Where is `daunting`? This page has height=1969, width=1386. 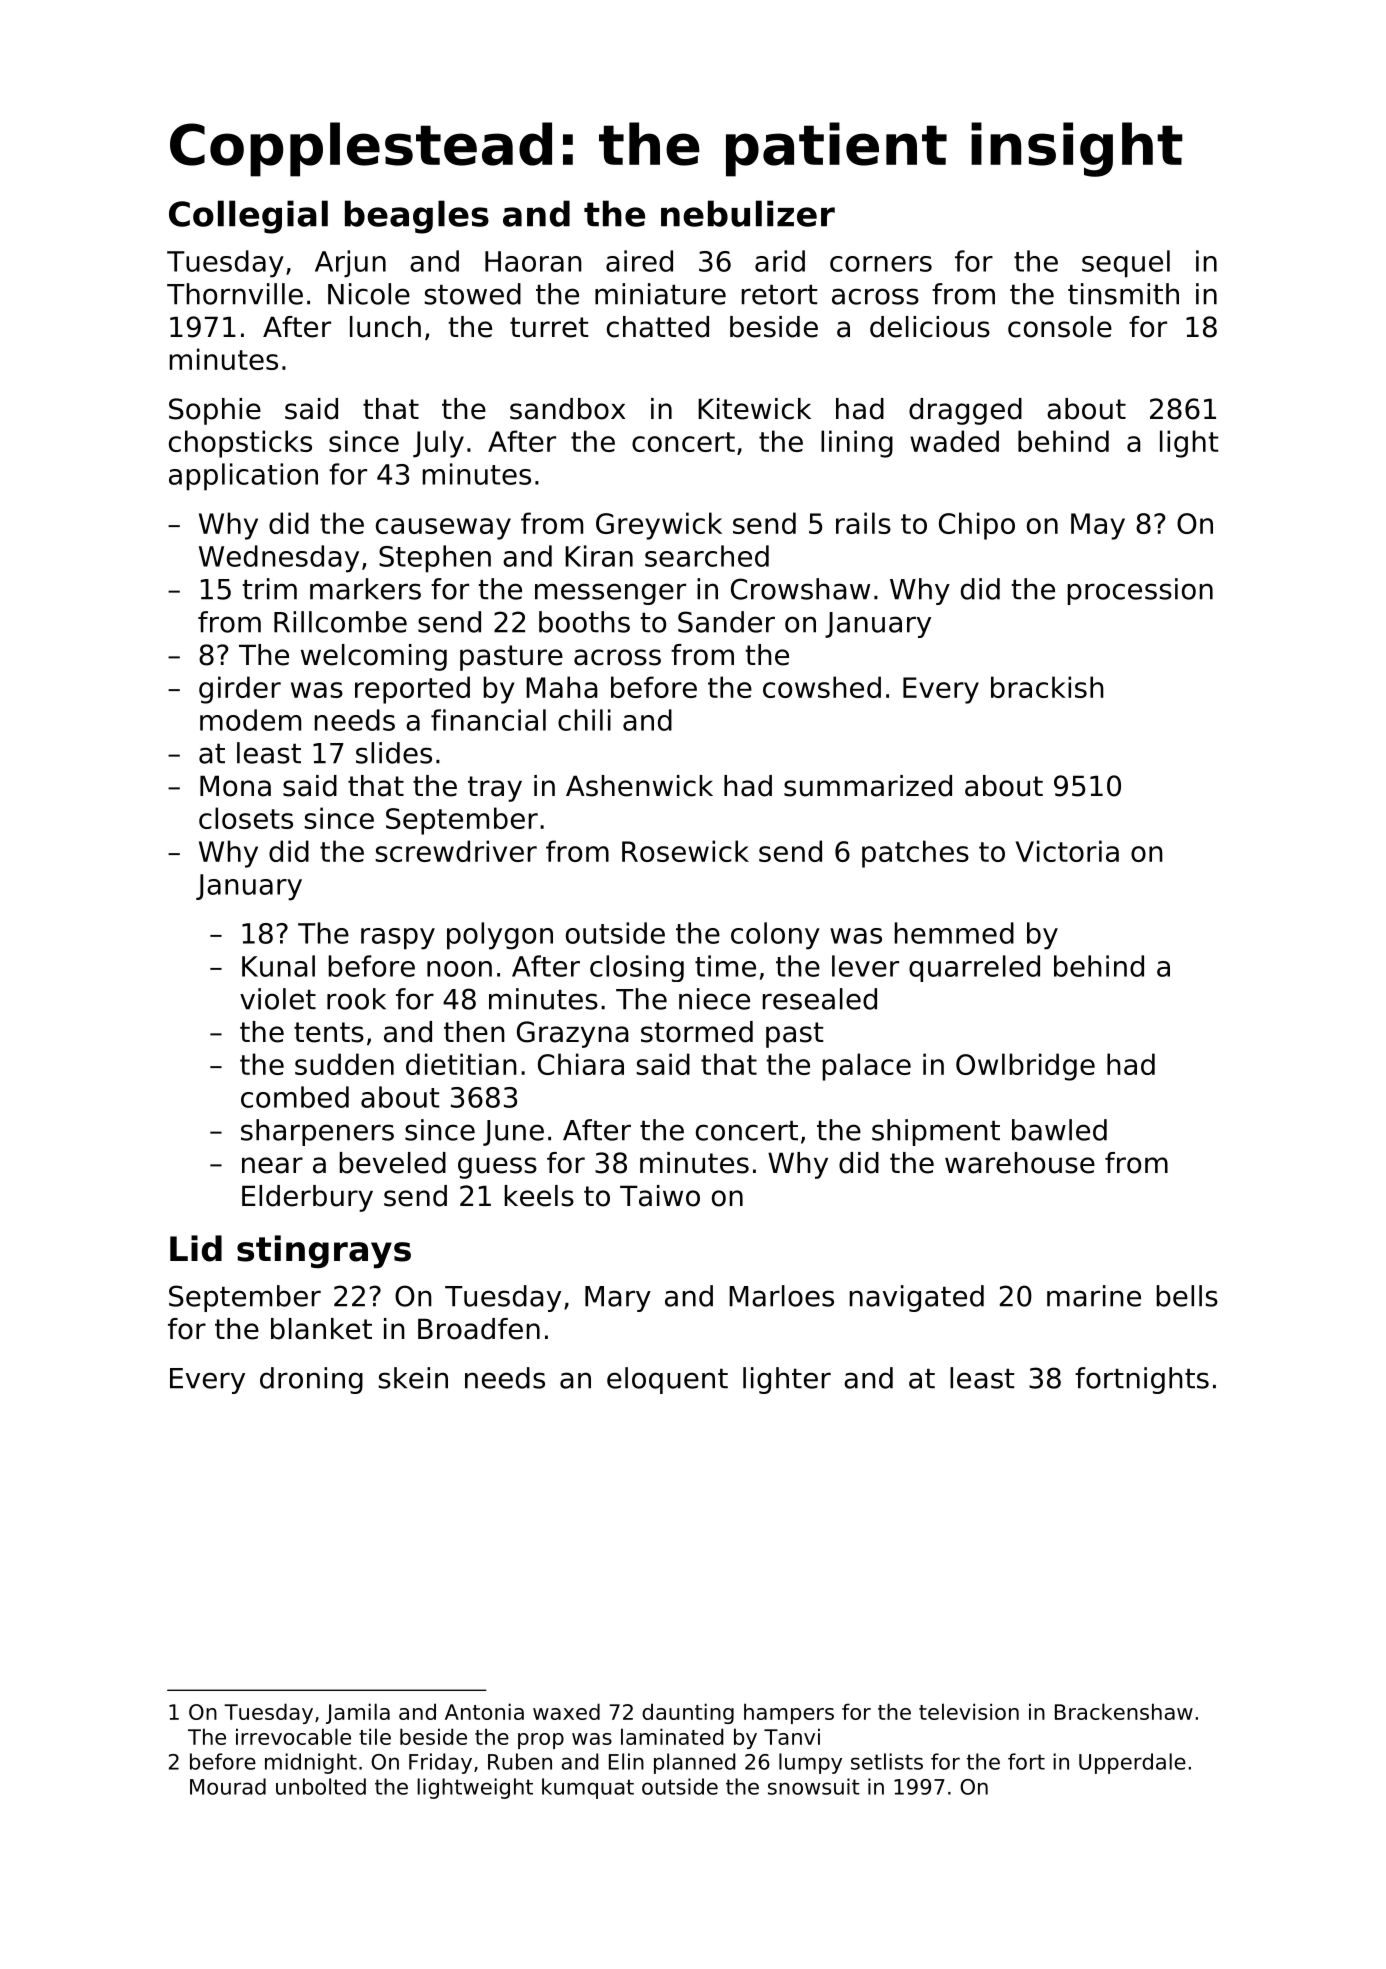
daunting is located at coordinates (688, 1713).
